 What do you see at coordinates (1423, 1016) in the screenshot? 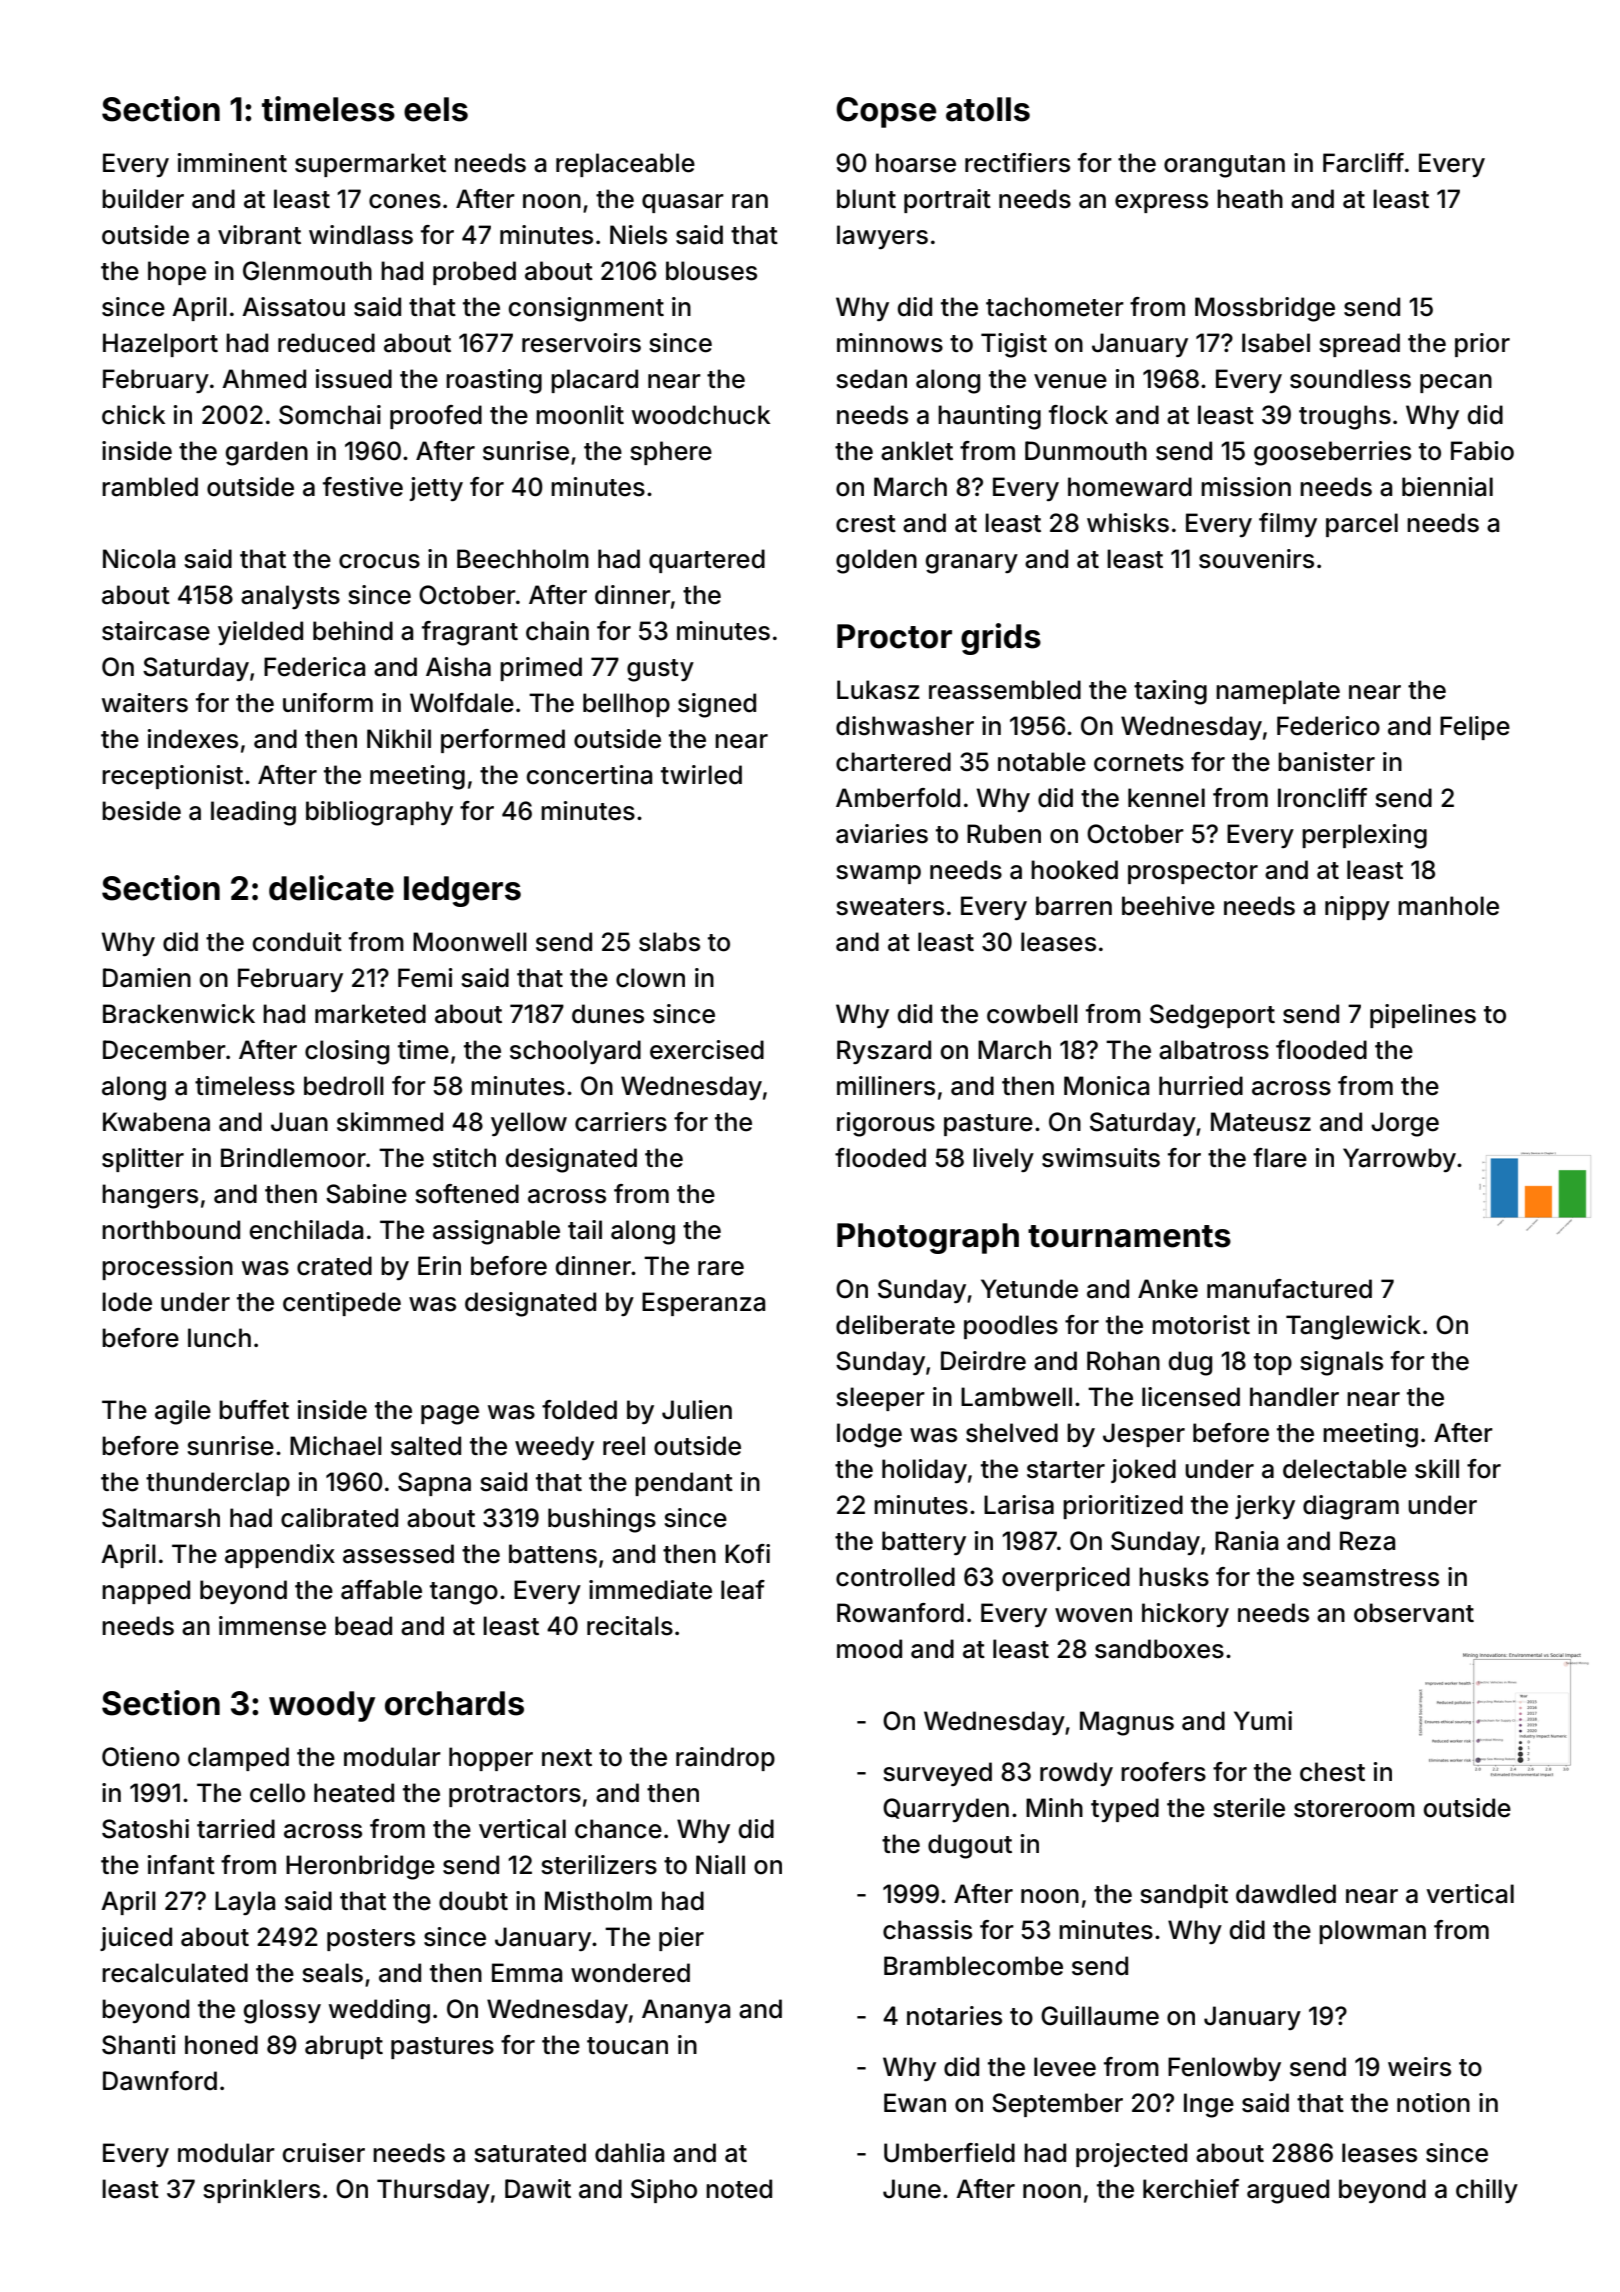
I see `pipelines` at bounding box center [1423, 1016].
